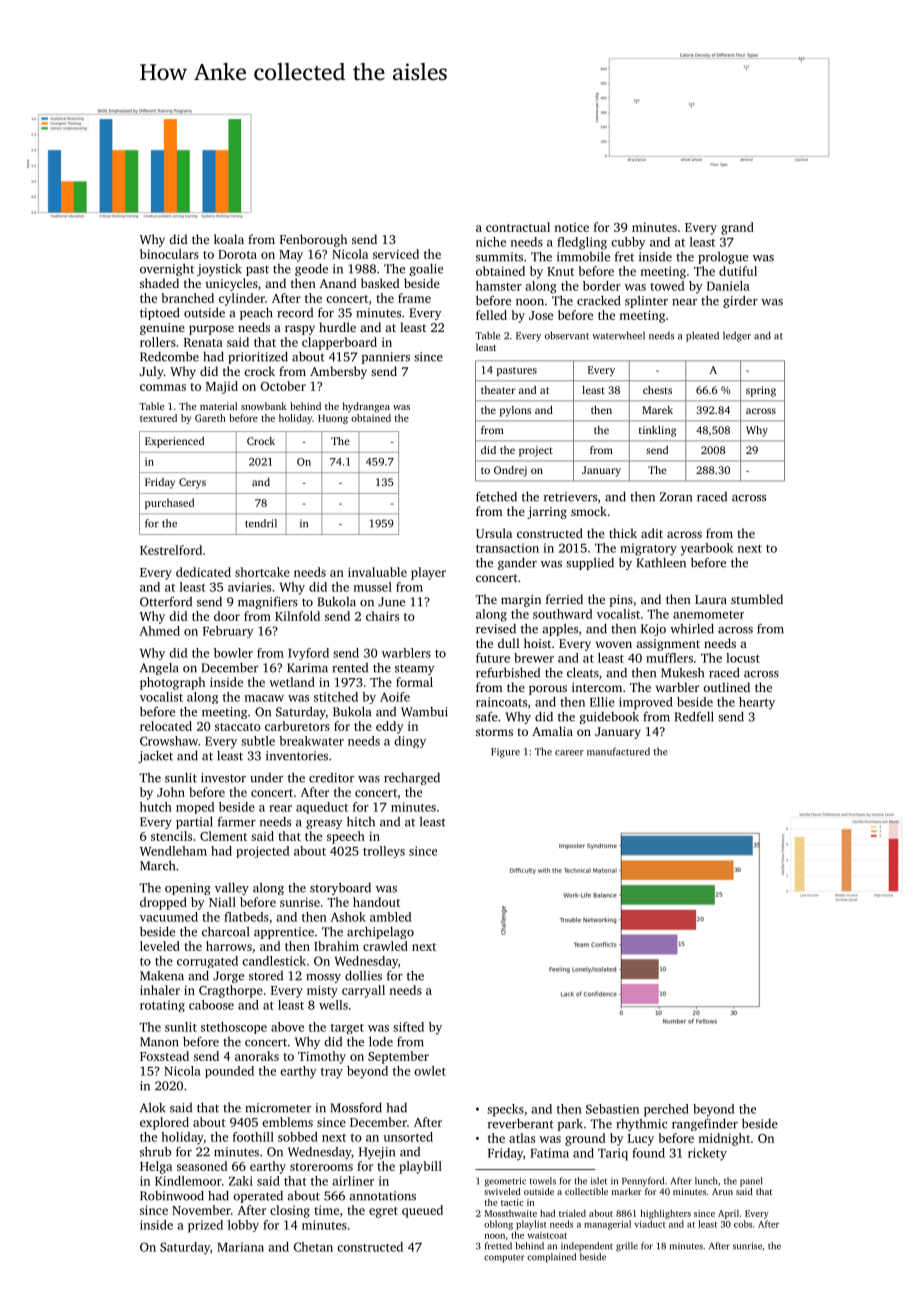 The width and height of the screenshot is (924, 1314). Describe the element at coordinates (420, 1167) in the screenshot. I see `playbill` at that location.
